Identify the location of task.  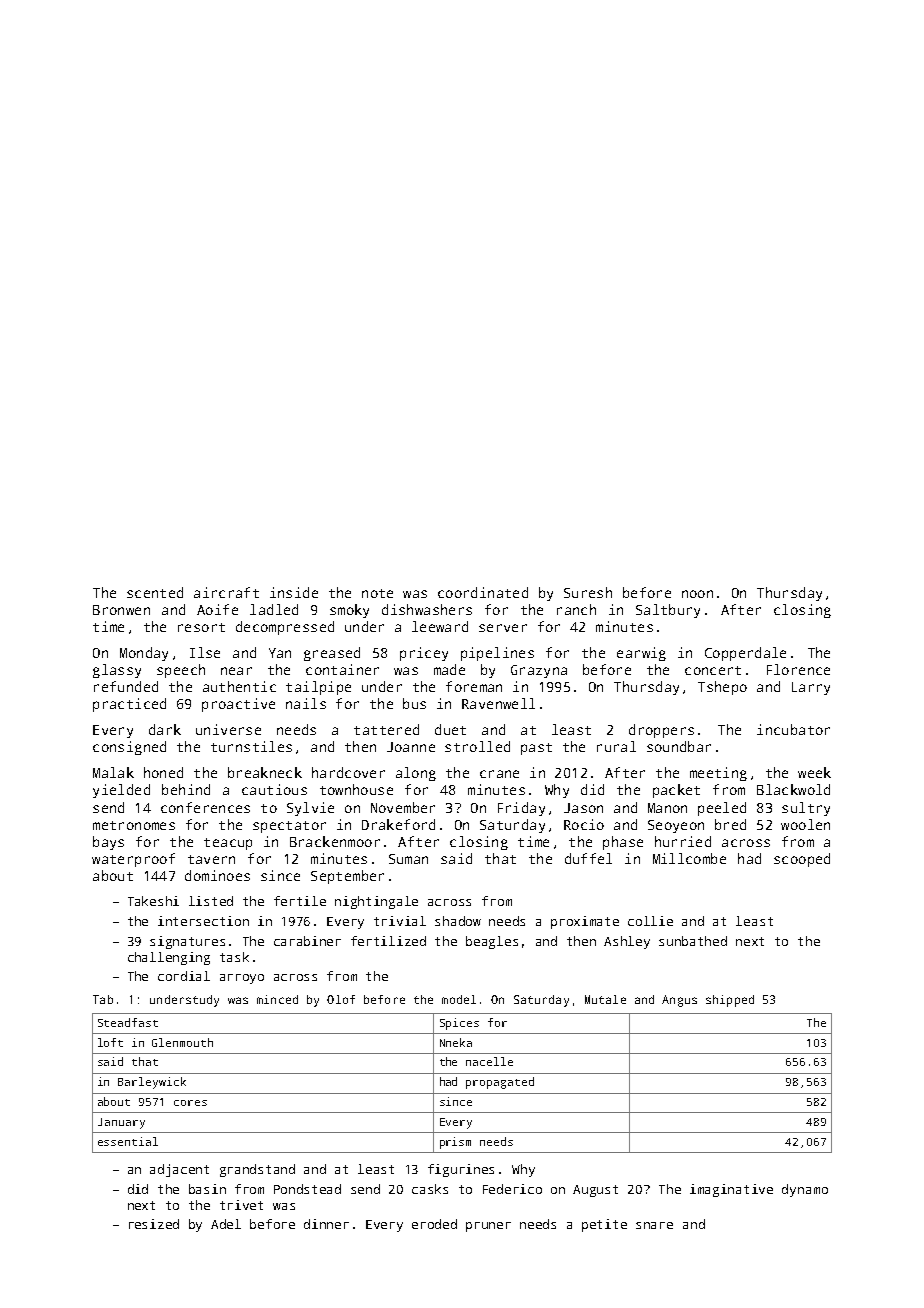
(234, 957).
